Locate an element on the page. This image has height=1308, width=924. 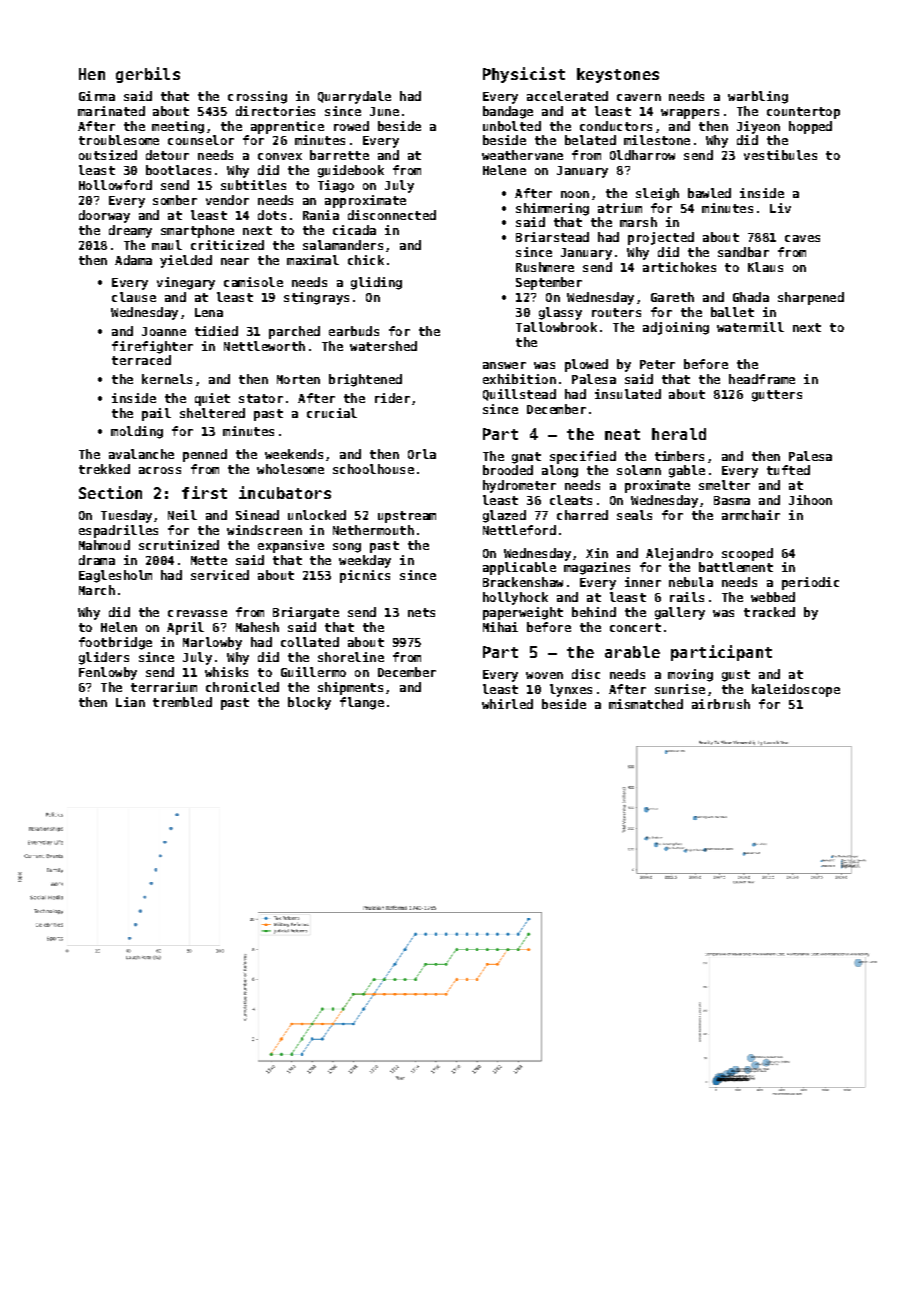
vestibules is located at coordinates (780, 155).
